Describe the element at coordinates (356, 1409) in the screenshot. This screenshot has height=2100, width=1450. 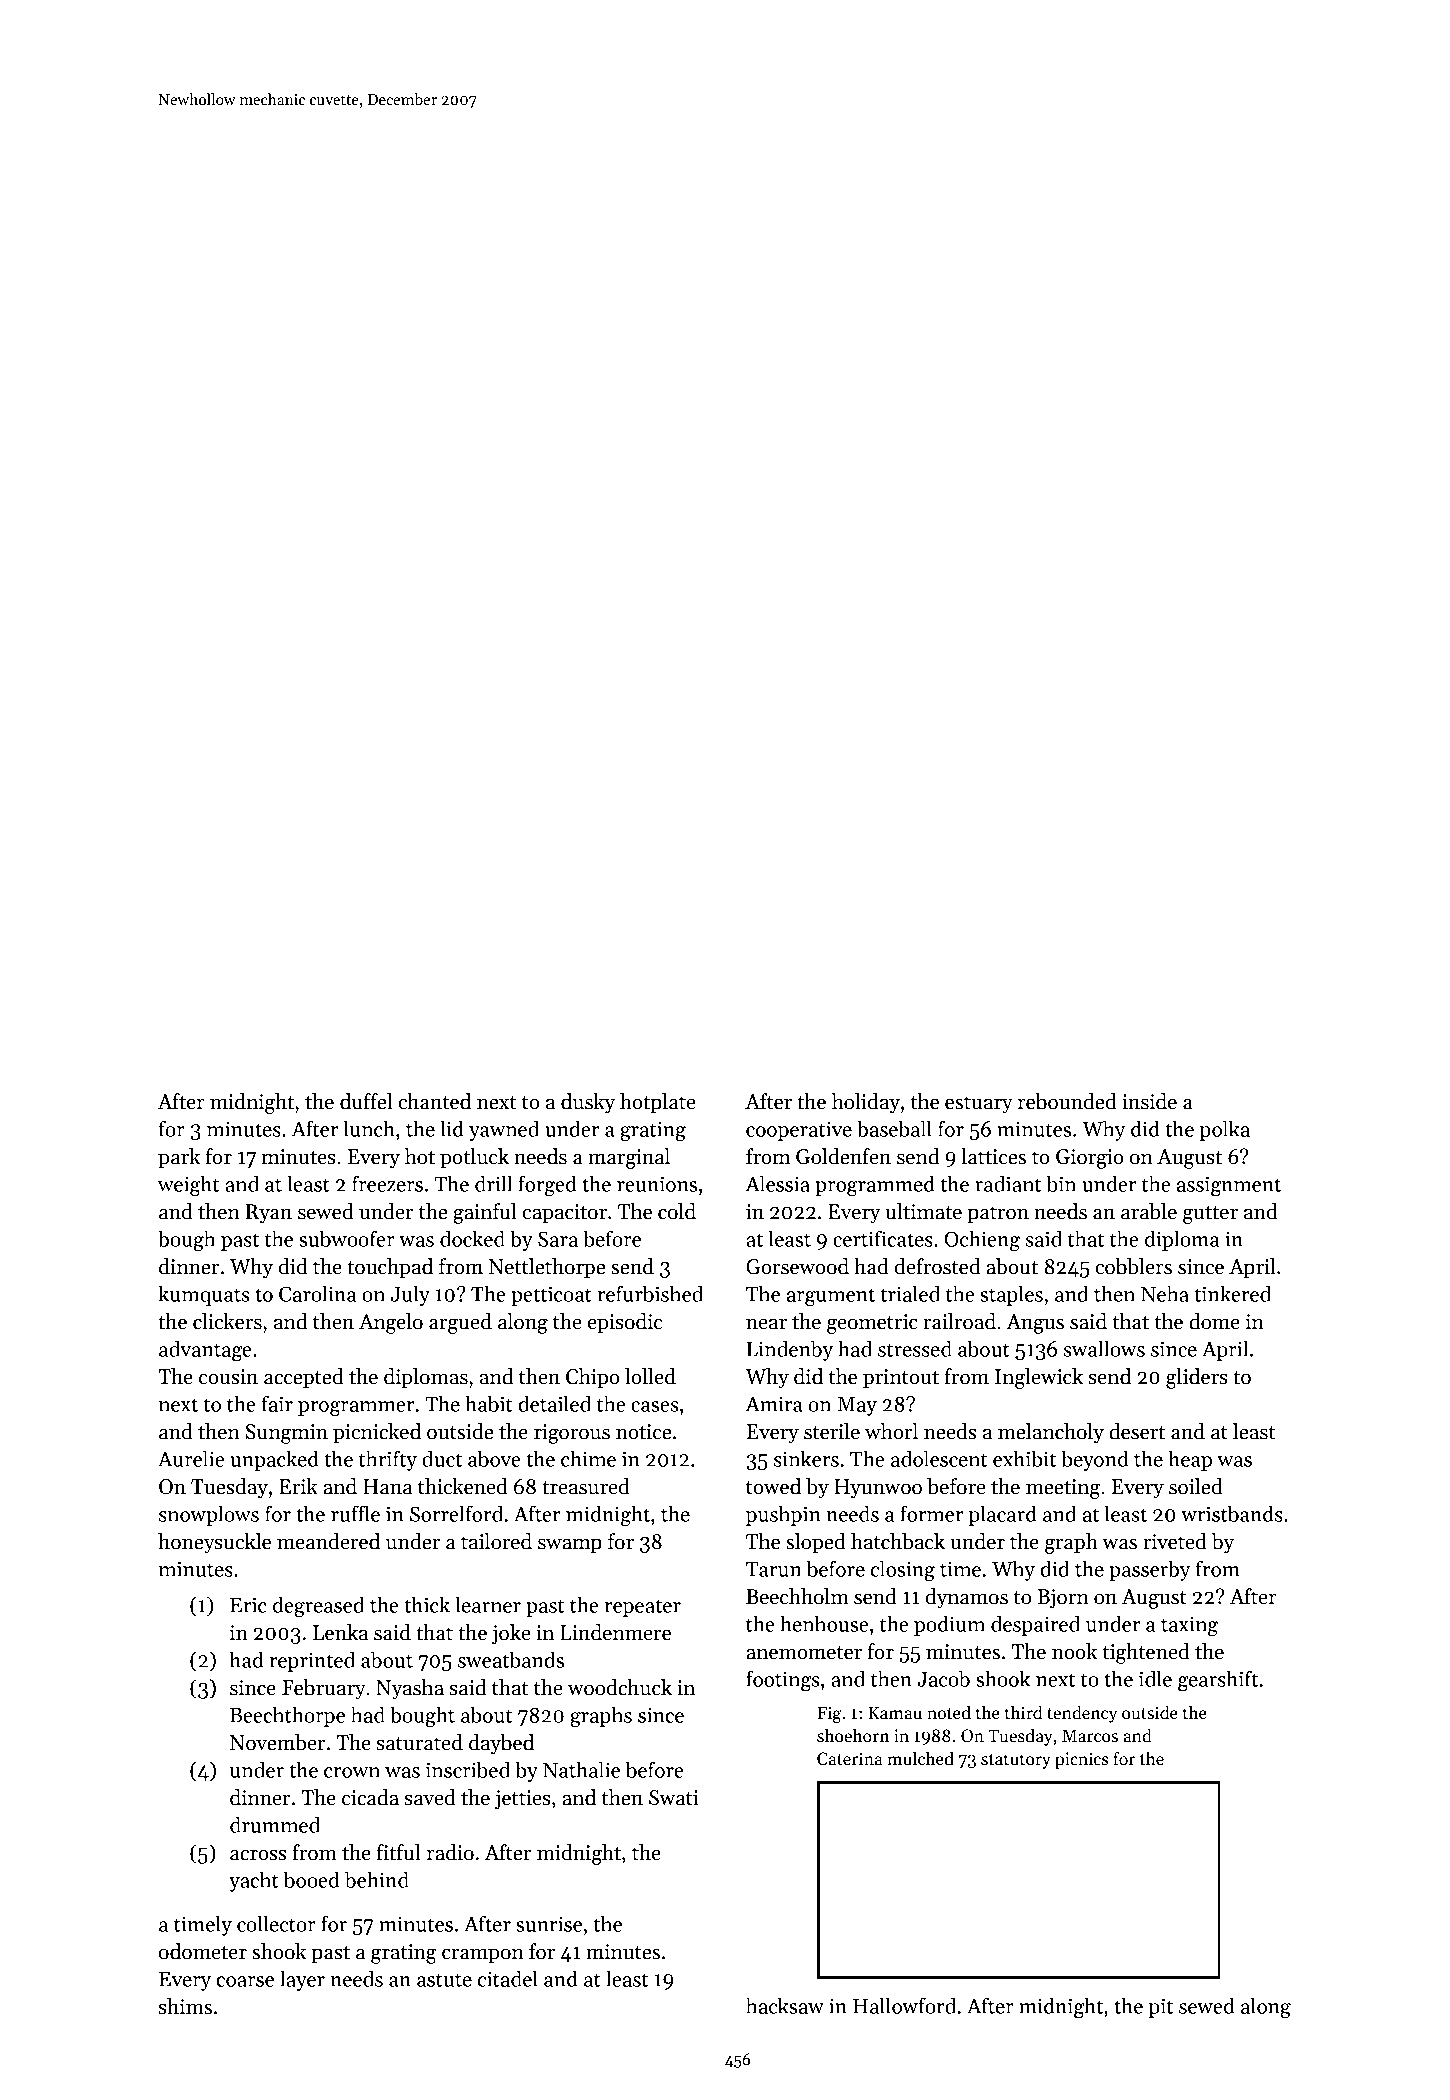
I see `programmer` at that location.
